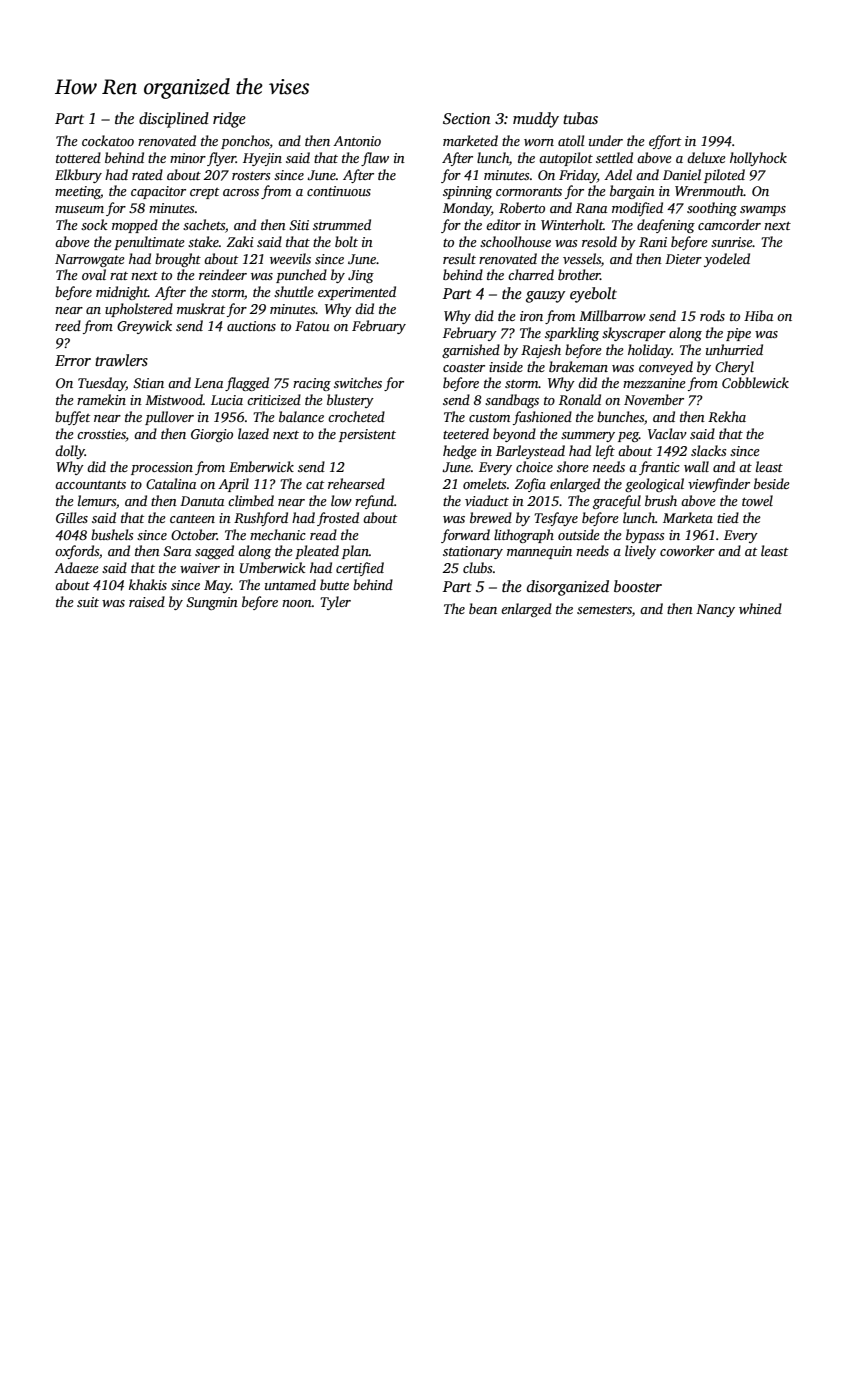 The image size is (849, 1400). What do you see at coordinates (719, 485) in the page?
I see `viewfinder` at bounding box center [719, 485].
